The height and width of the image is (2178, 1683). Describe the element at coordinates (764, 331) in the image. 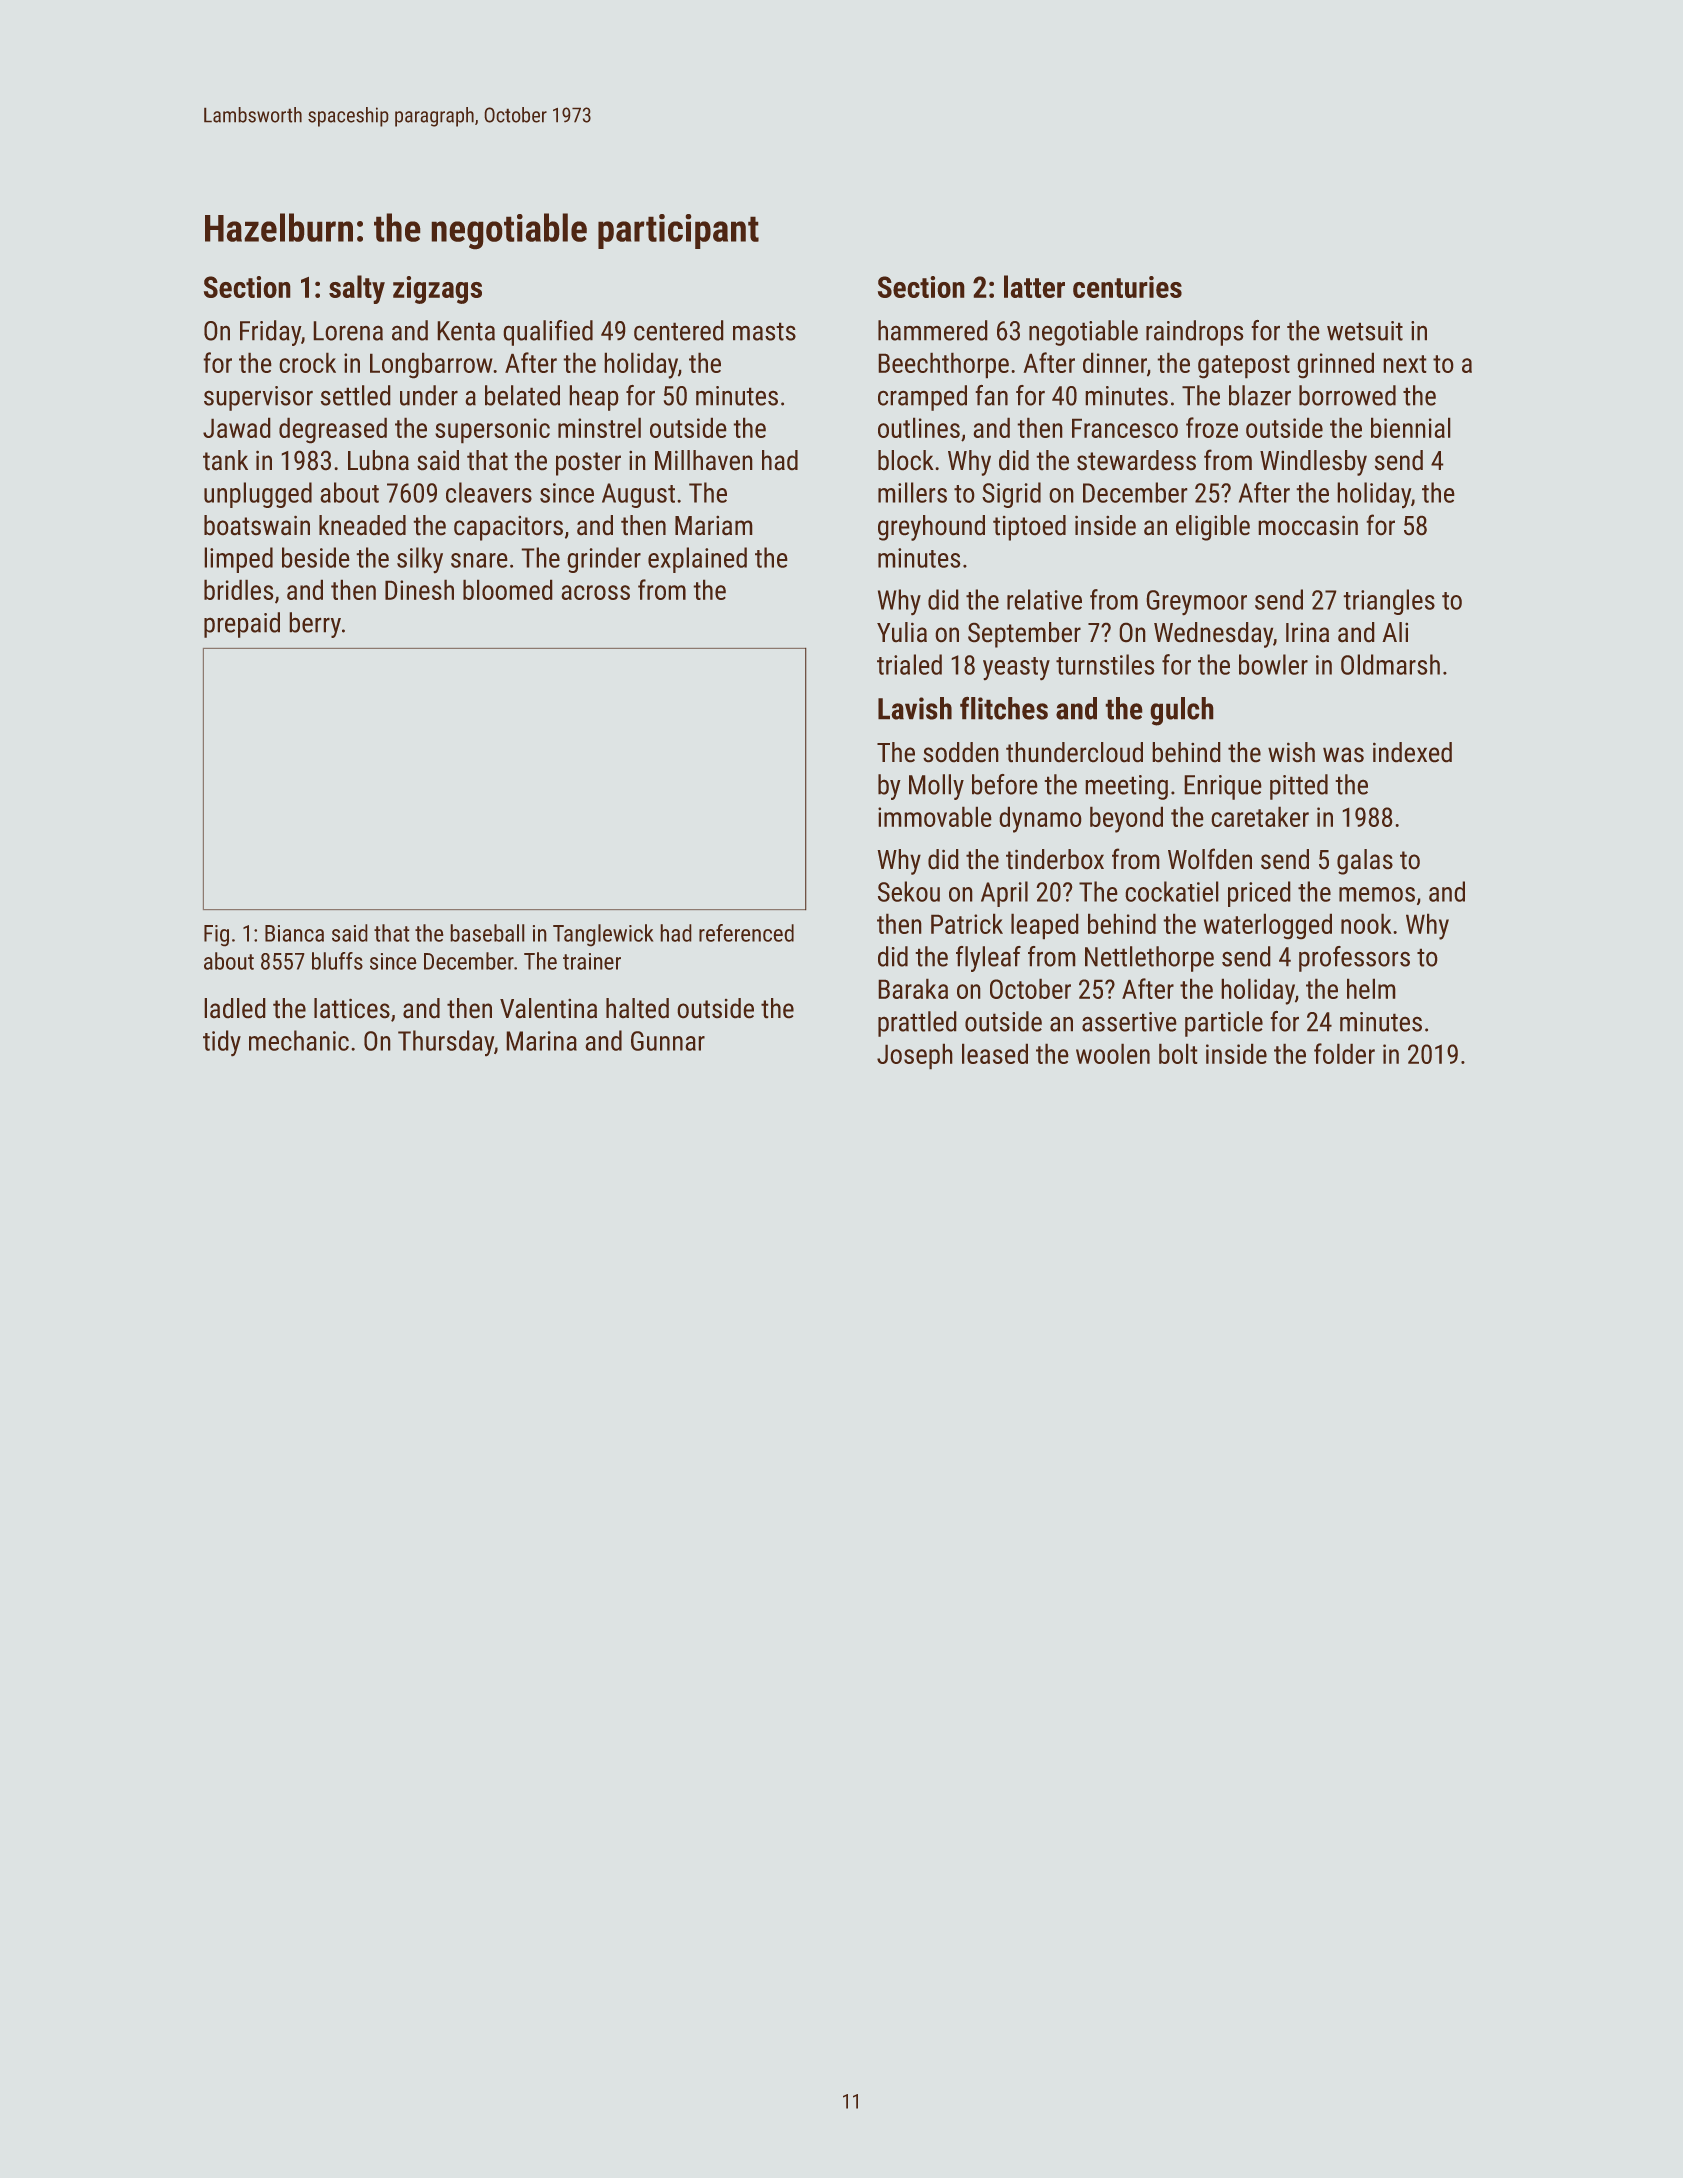

I see `masts` at that location.
